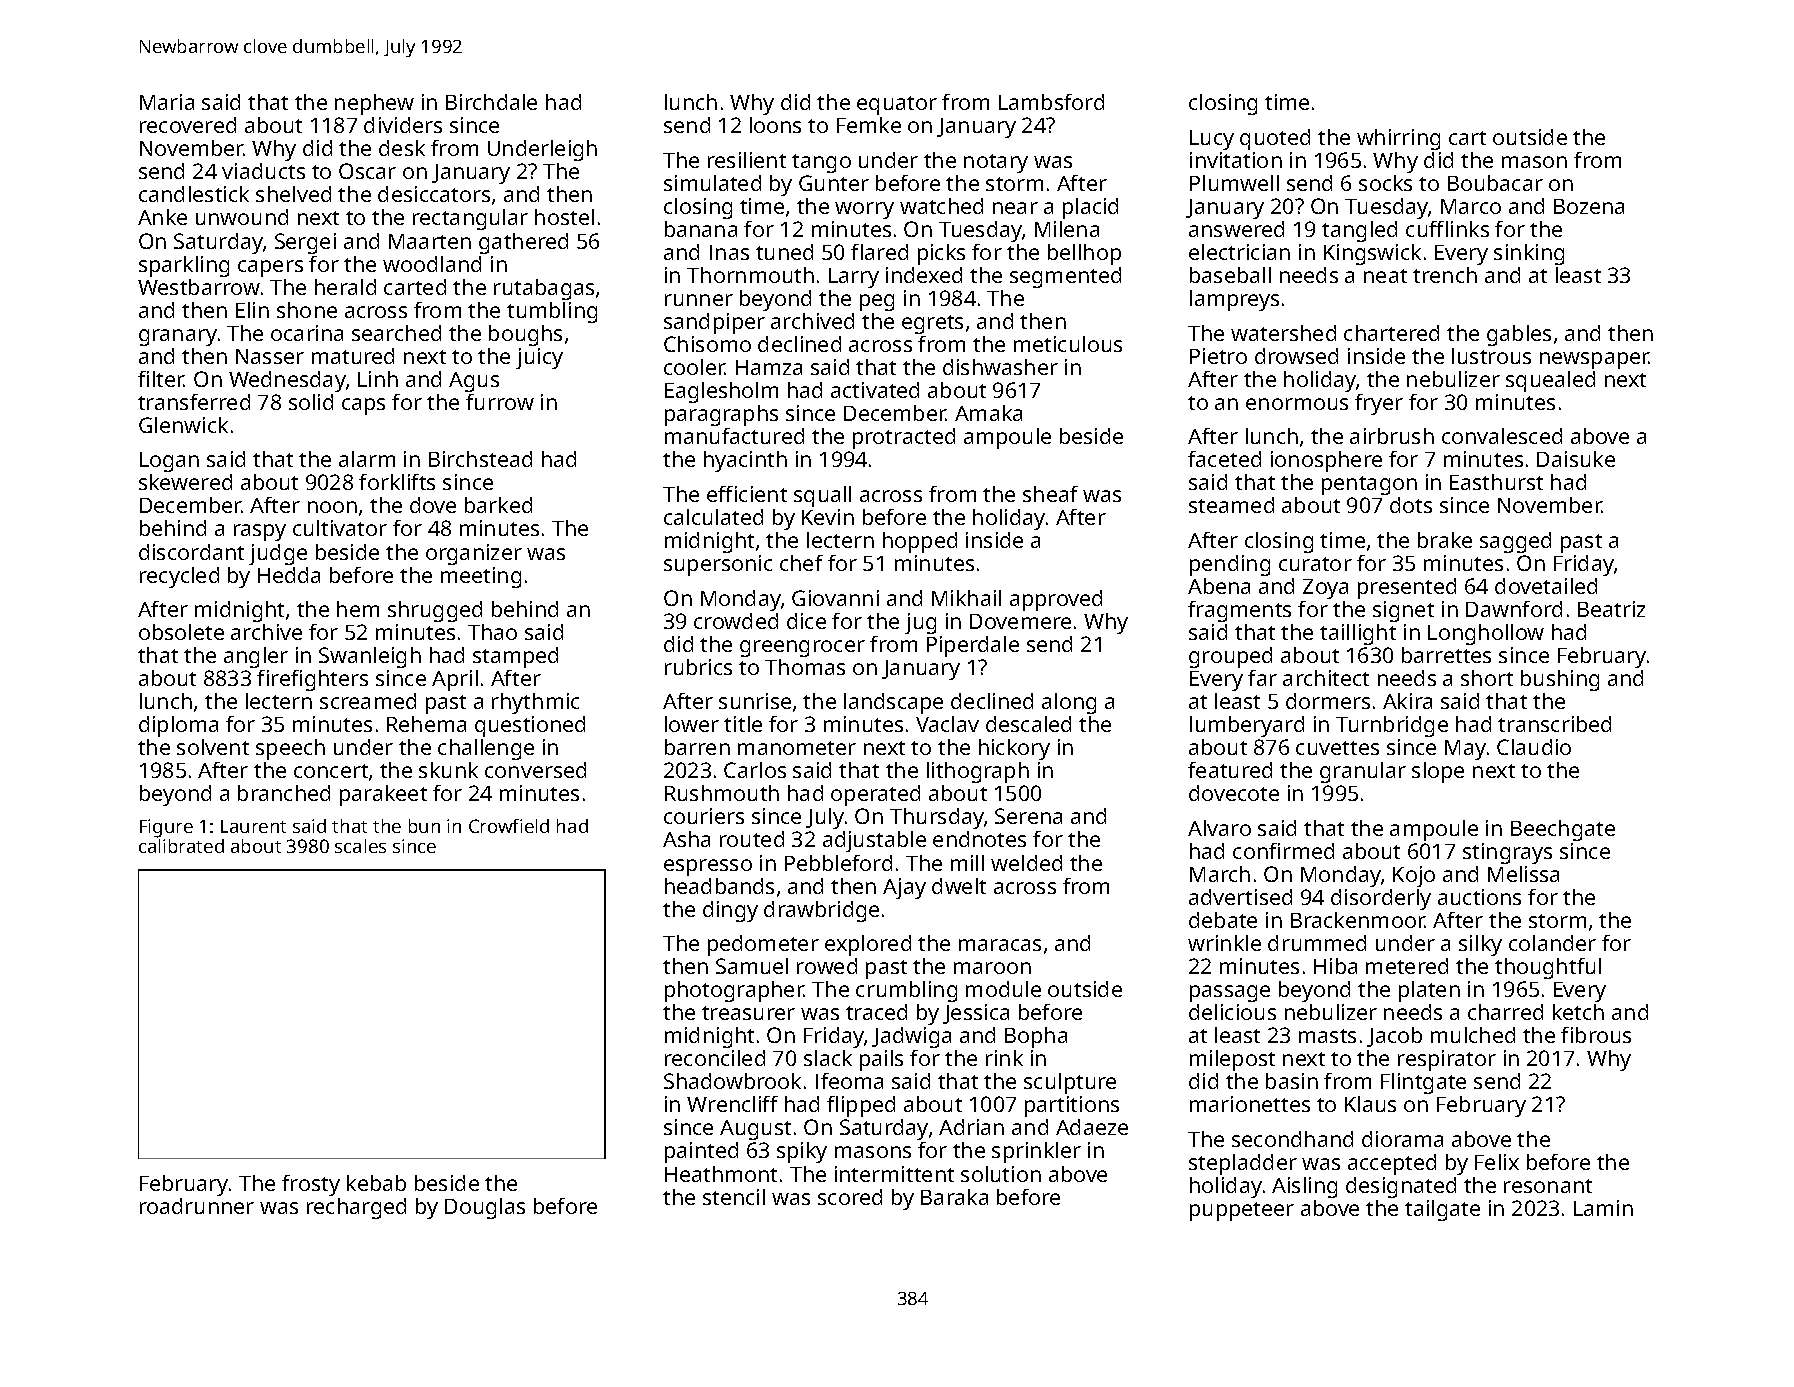 The width and height of the image is (1794, 1387). What do you see at coordinates (920, 542) in the image?
I see `hopped` at bounding box center [920, 542].
